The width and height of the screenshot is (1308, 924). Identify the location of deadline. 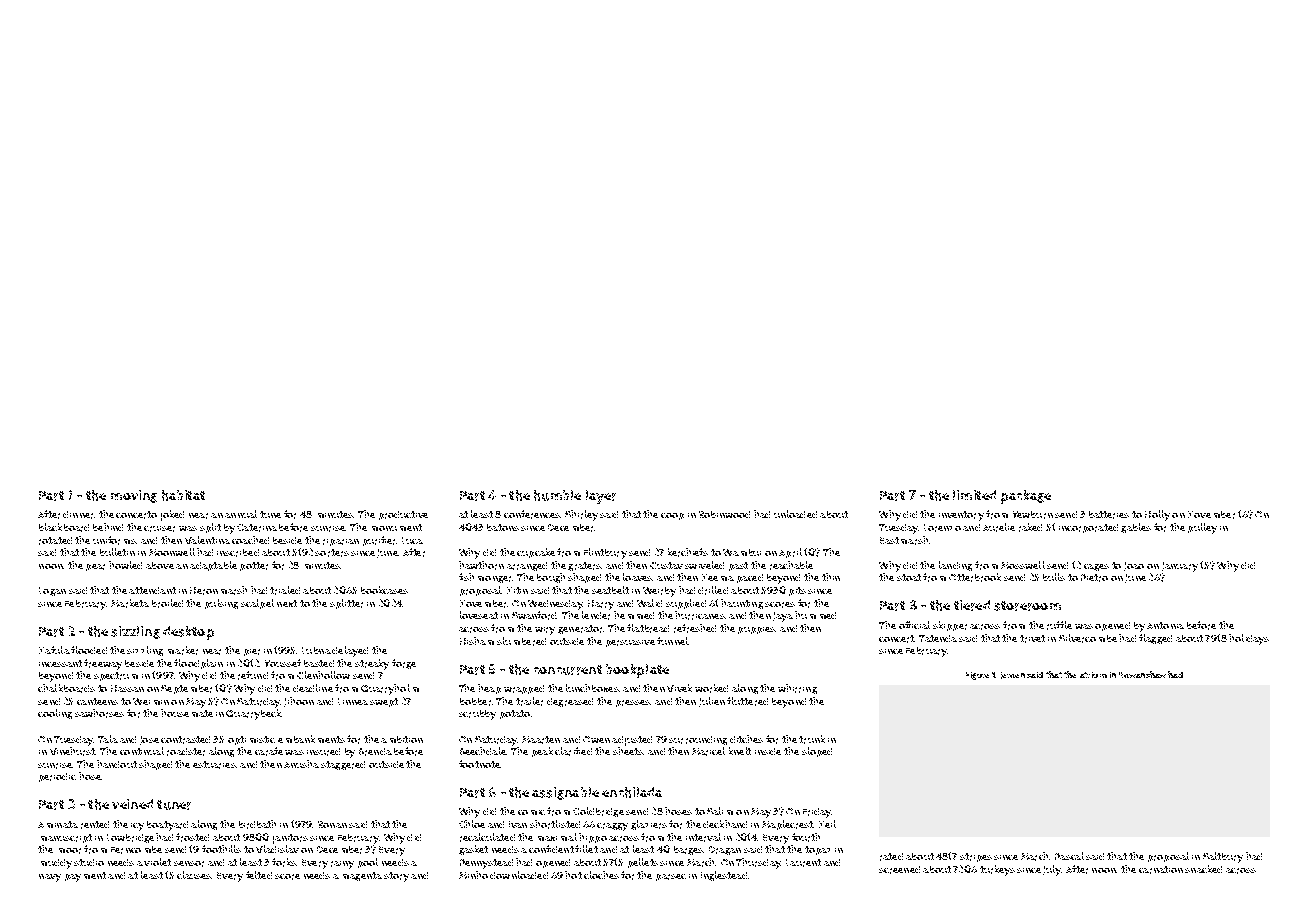
(313, 688).
